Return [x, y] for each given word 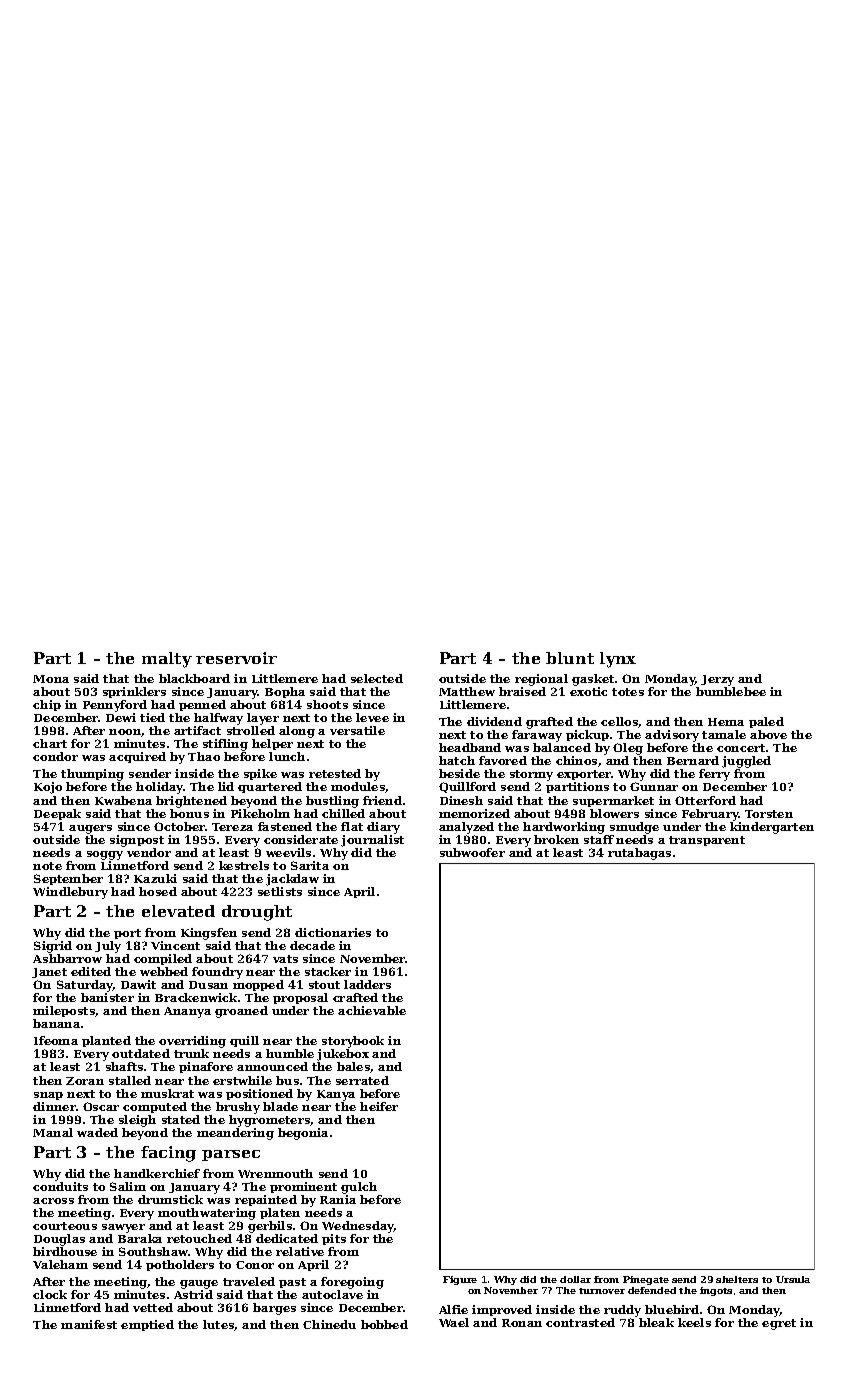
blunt [570, 658]
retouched [199, 1238]
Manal [53, 1132]
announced [272, 1066]
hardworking [564, 828]
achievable [372, 1010]
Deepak [57, 814]
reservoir [236, 658]
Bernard [693, 760]
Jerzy [717, 680]
